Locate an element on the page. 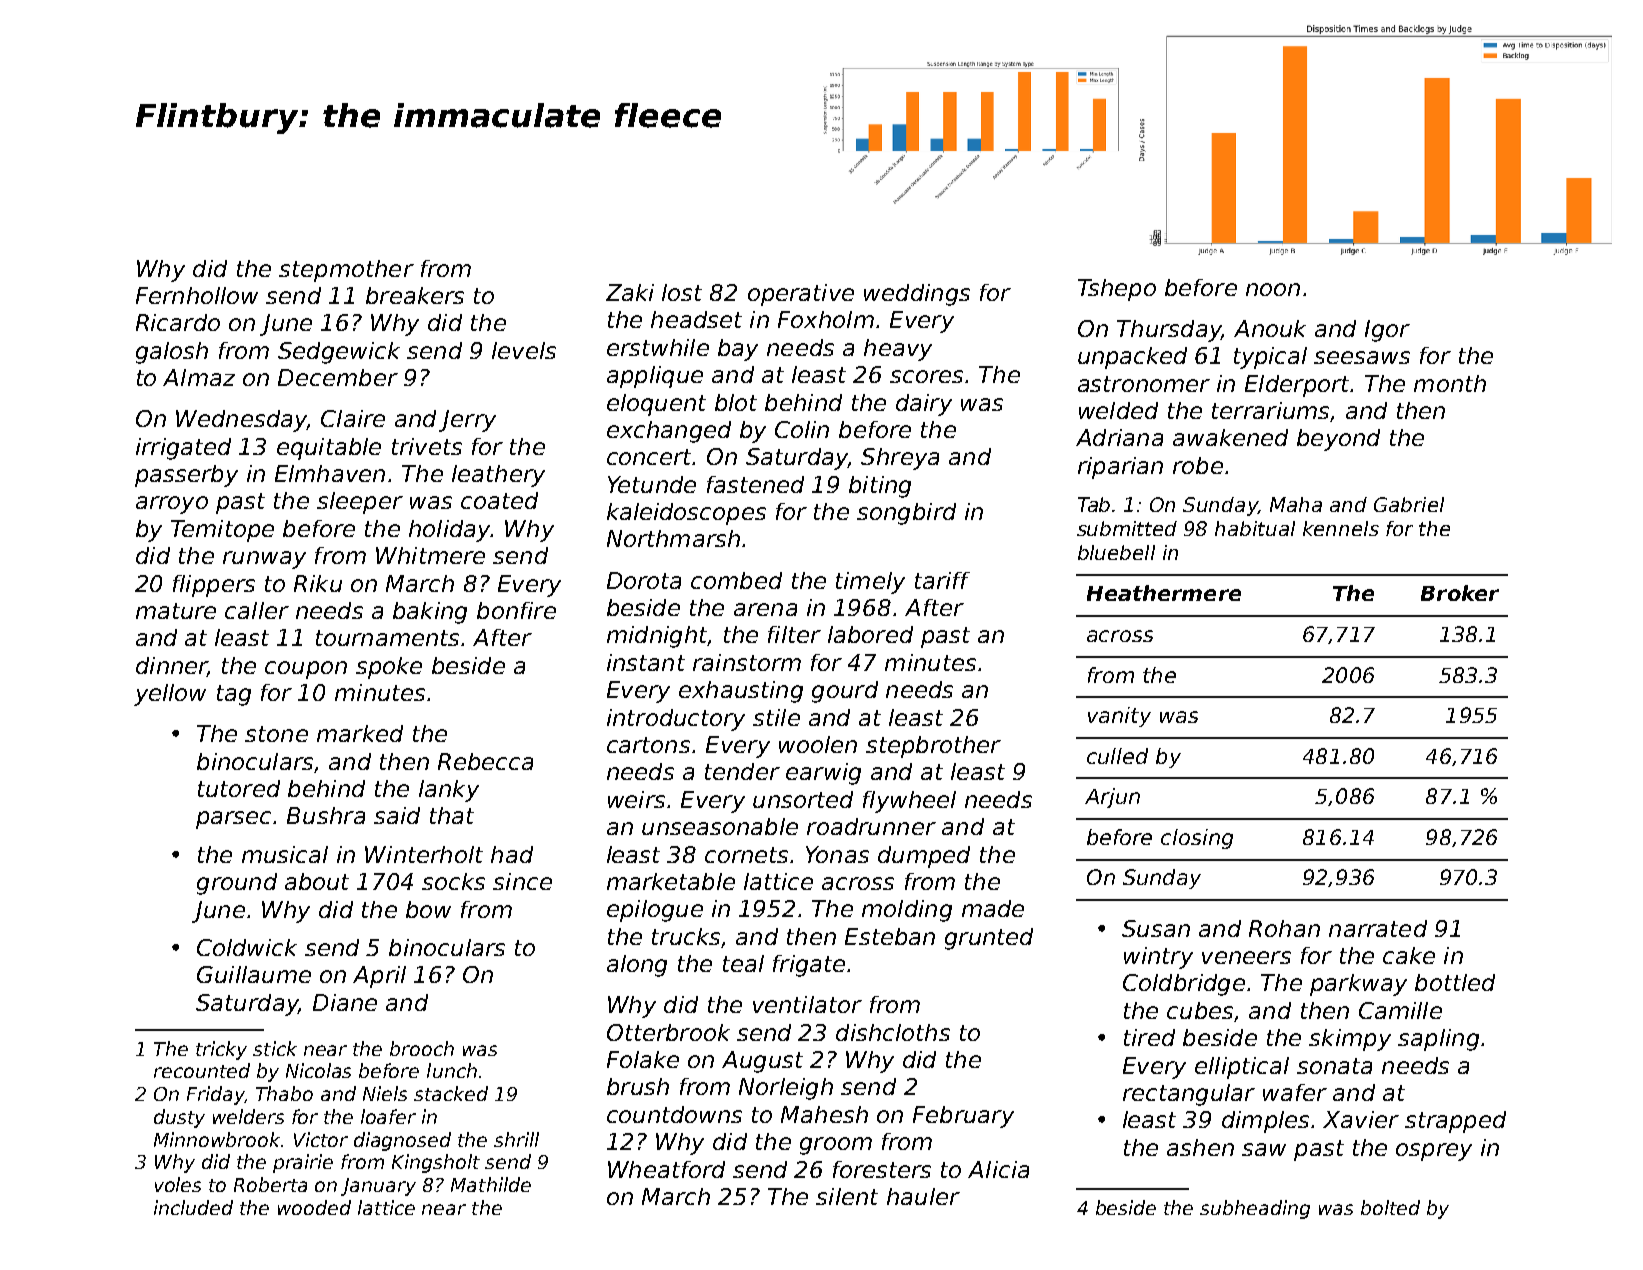  Fernhollow is located at coordinates (197, 295).
